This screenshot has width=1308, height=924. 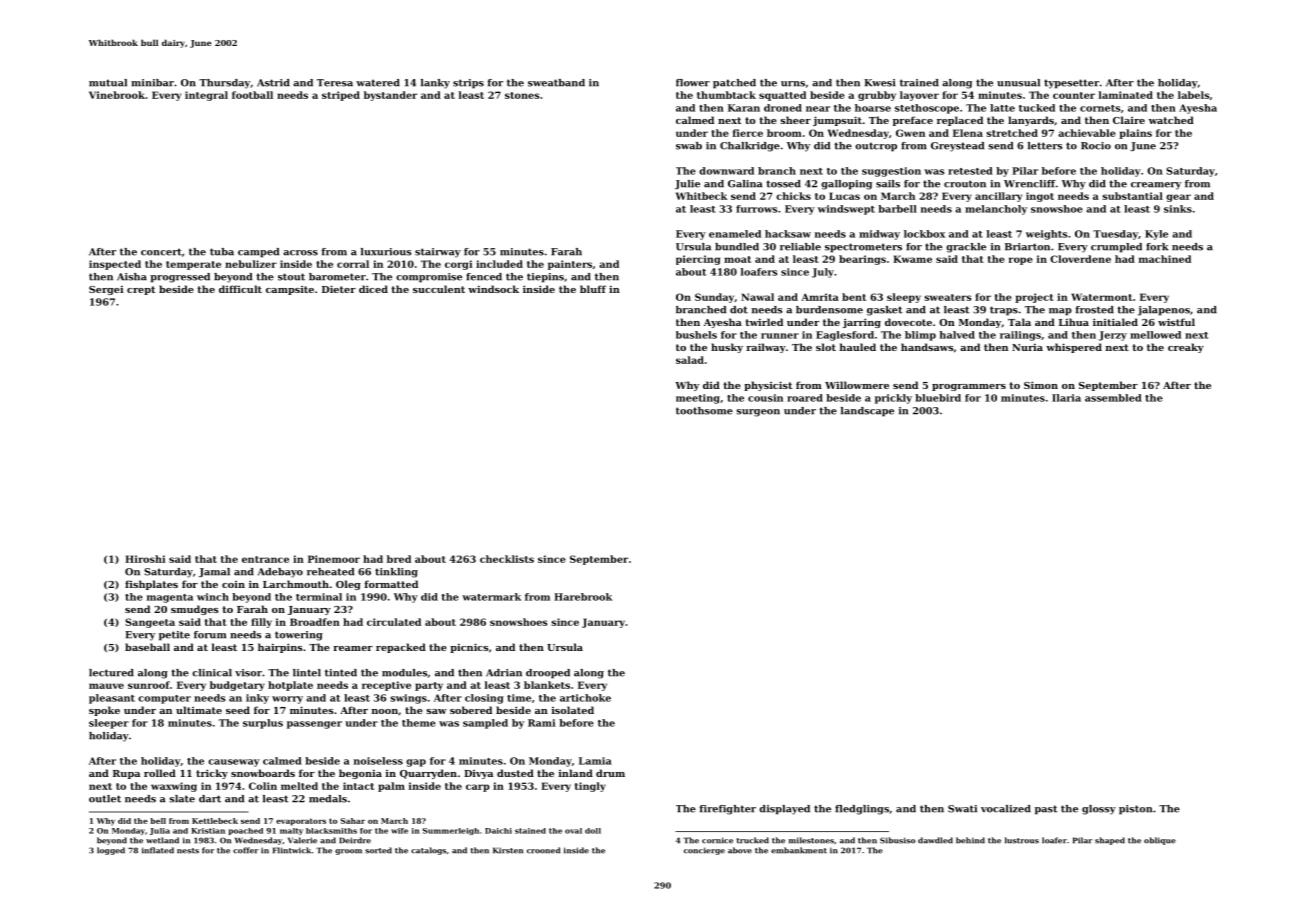 I want to click on Julie, so click(x=687, y=184).
